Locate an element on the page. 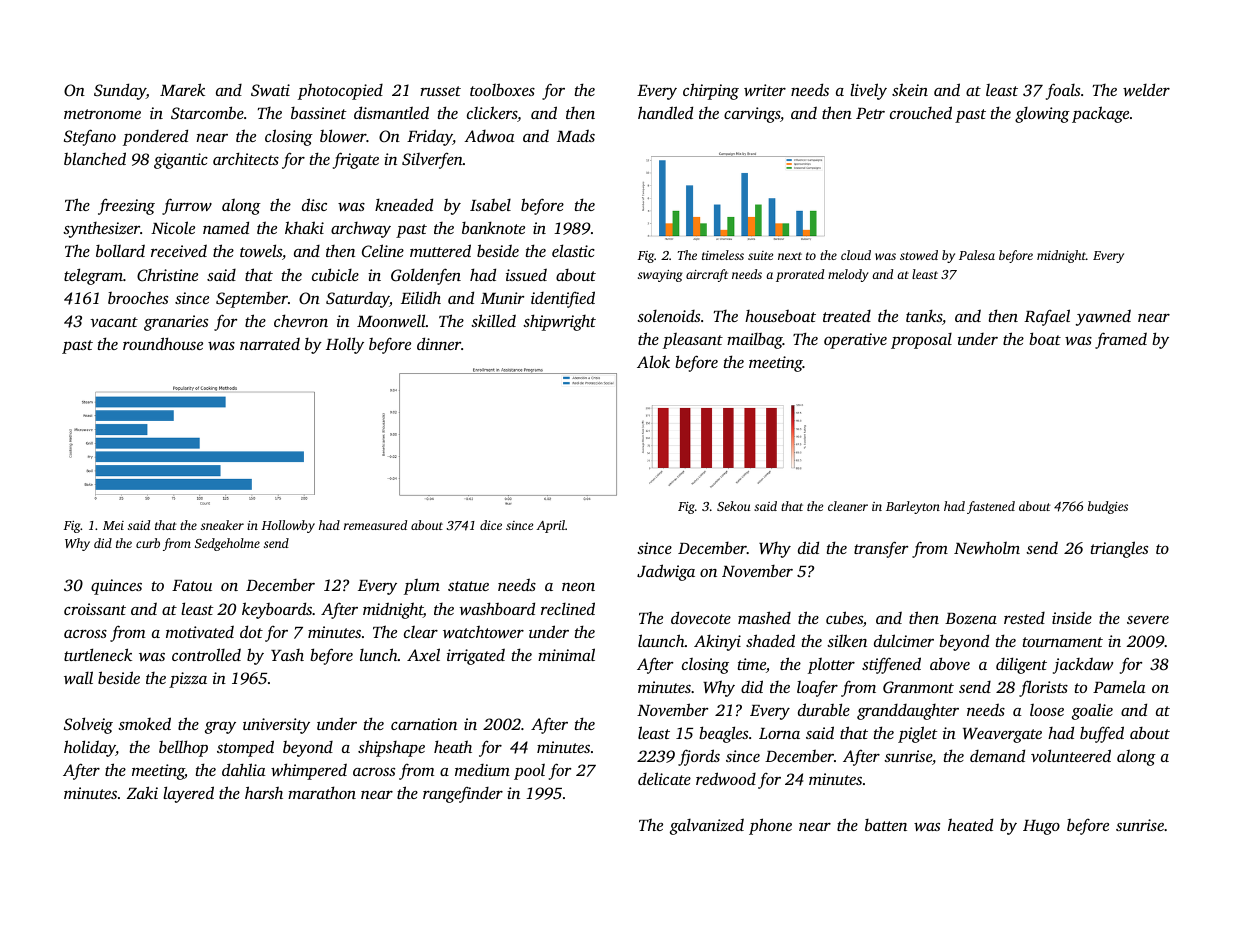 The image size is (1233, 952). reclined is located at coordinates (568, 608).
